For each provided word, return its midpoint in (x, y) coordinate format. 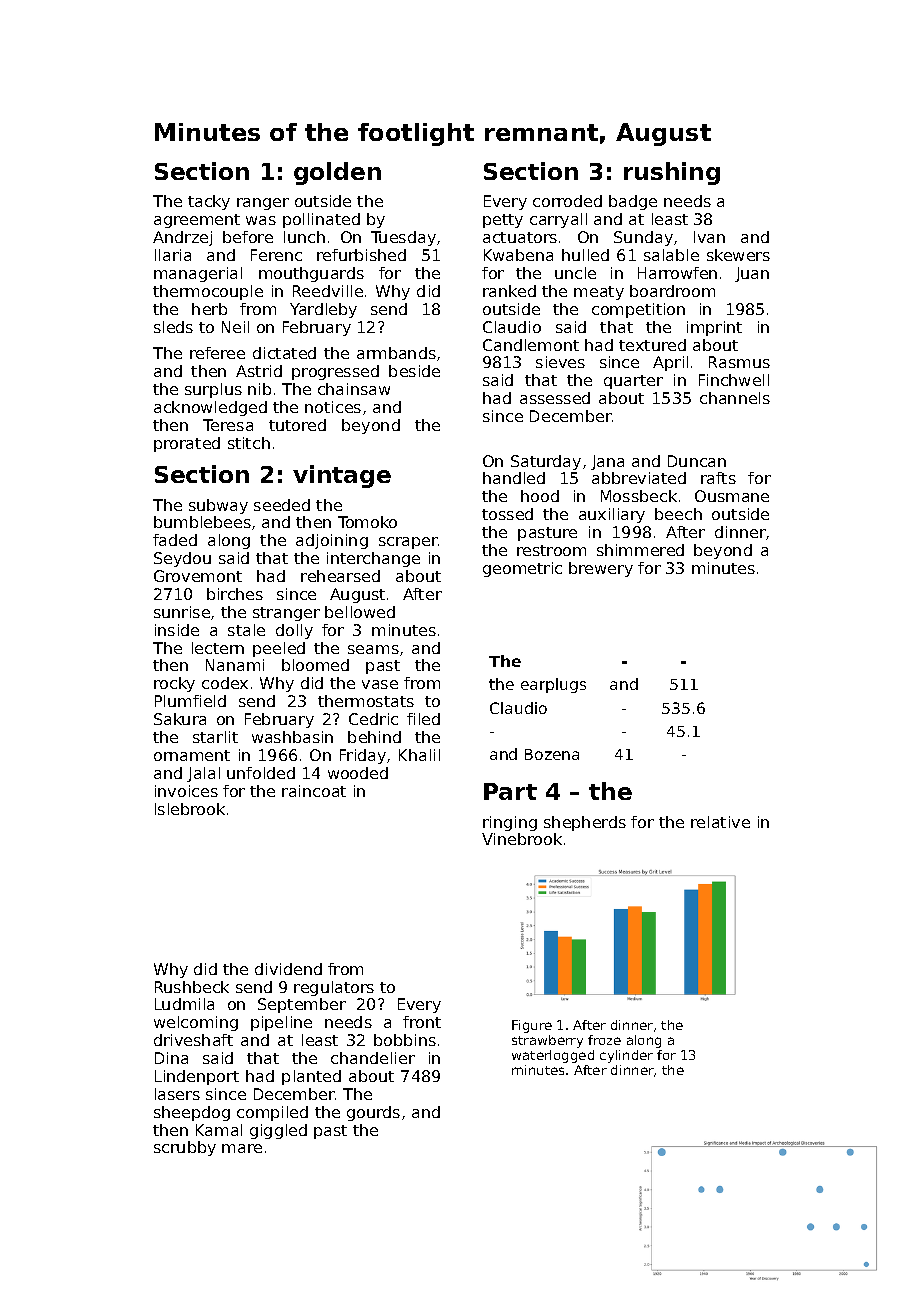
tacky (209, 202)
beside (414, 371)
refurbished (361, 255)
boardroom (672, 291)
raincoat (314, 791)
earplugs (553, 685)
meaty (599, 293)
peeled (279, 649)
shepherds (585, 823)
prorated (187, 444)
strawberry (547, 1041)
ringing (510, 823)
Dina (171, 1058)
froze (604, 1040)
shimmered (640, 550)
